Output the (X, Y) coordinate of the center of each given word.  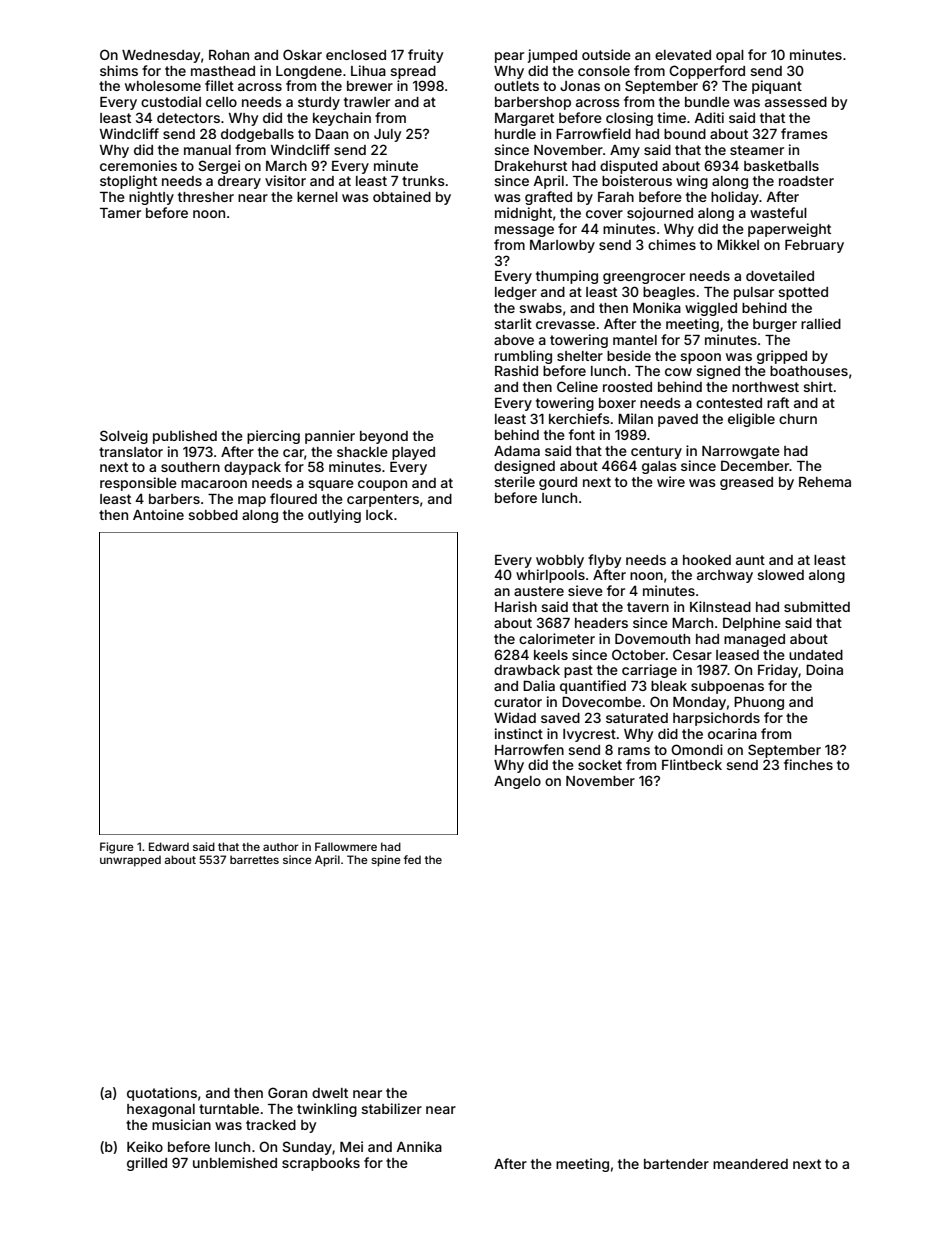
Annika (419, 1146)
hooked (707, 560)
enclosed (356, 55)
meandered (750, 1164)
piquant (777, 87)
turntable (229, 1109)
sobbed (213, 515)
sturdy (319, 103)
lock (379, 515)
